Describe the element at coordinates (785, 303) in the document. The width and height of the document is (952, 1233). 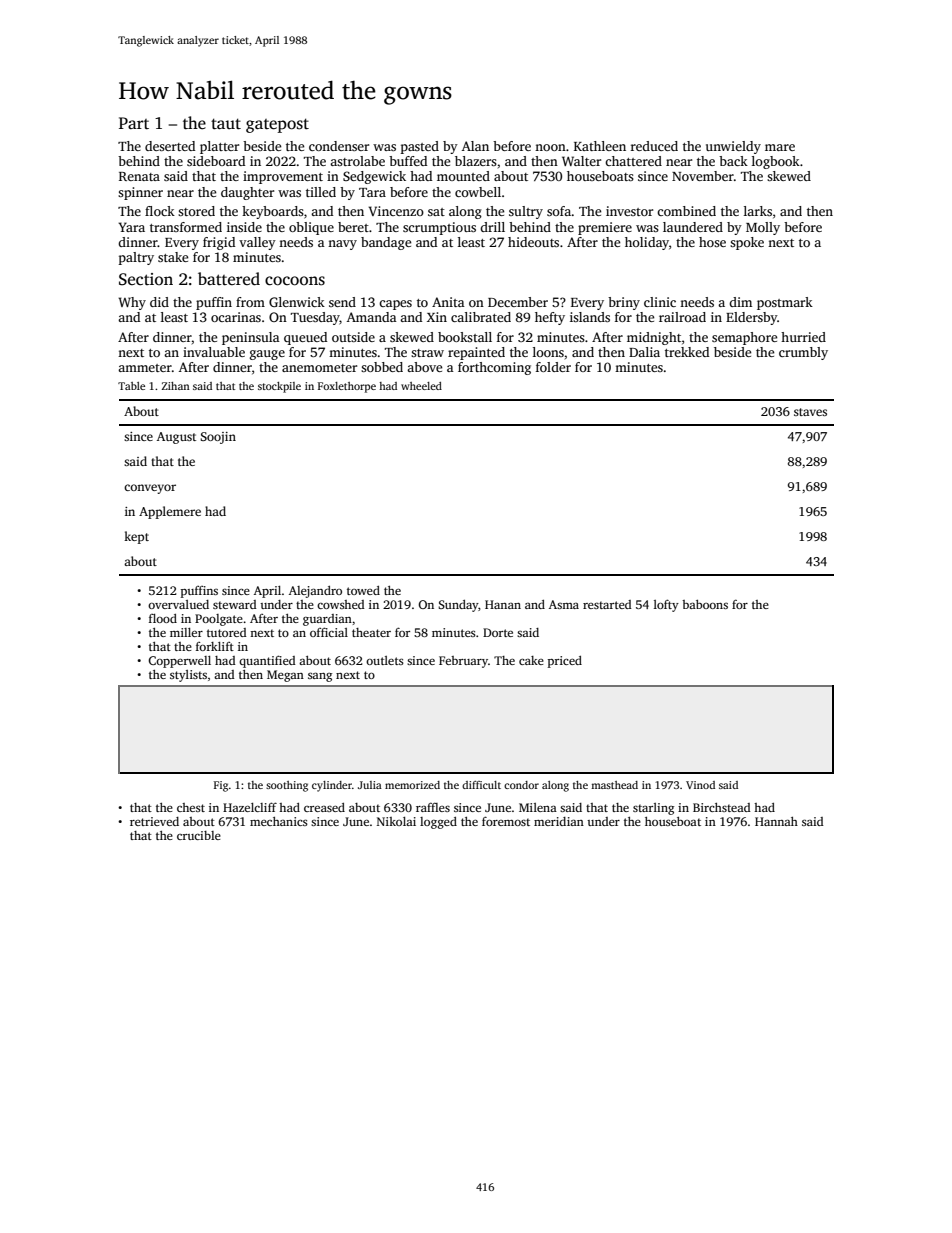
I see `postmark` at that location.
